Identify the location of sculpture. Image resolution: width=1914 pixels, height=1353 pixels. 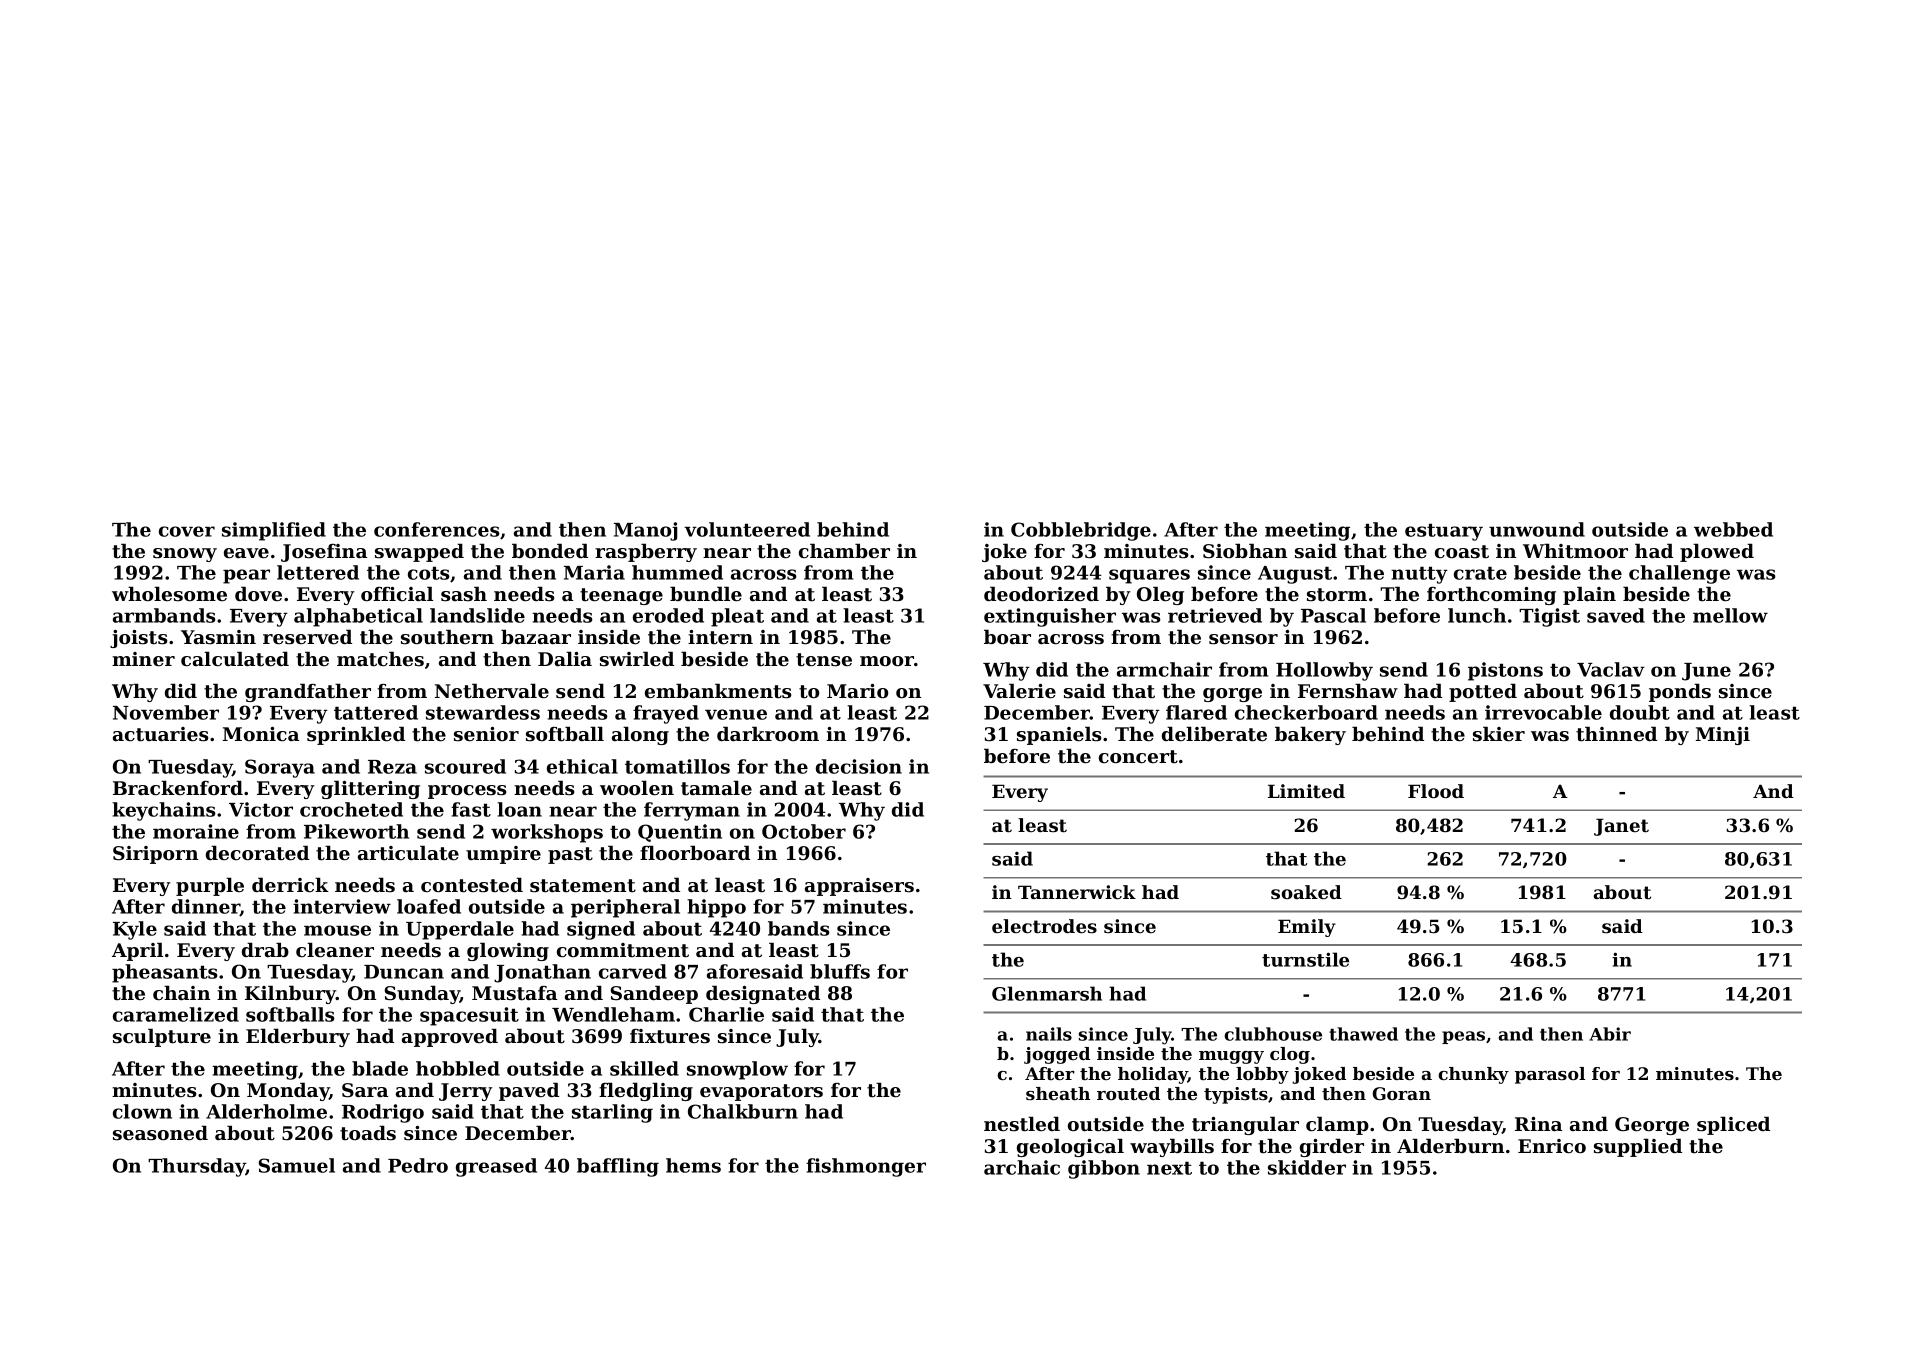
(162, 1037).
